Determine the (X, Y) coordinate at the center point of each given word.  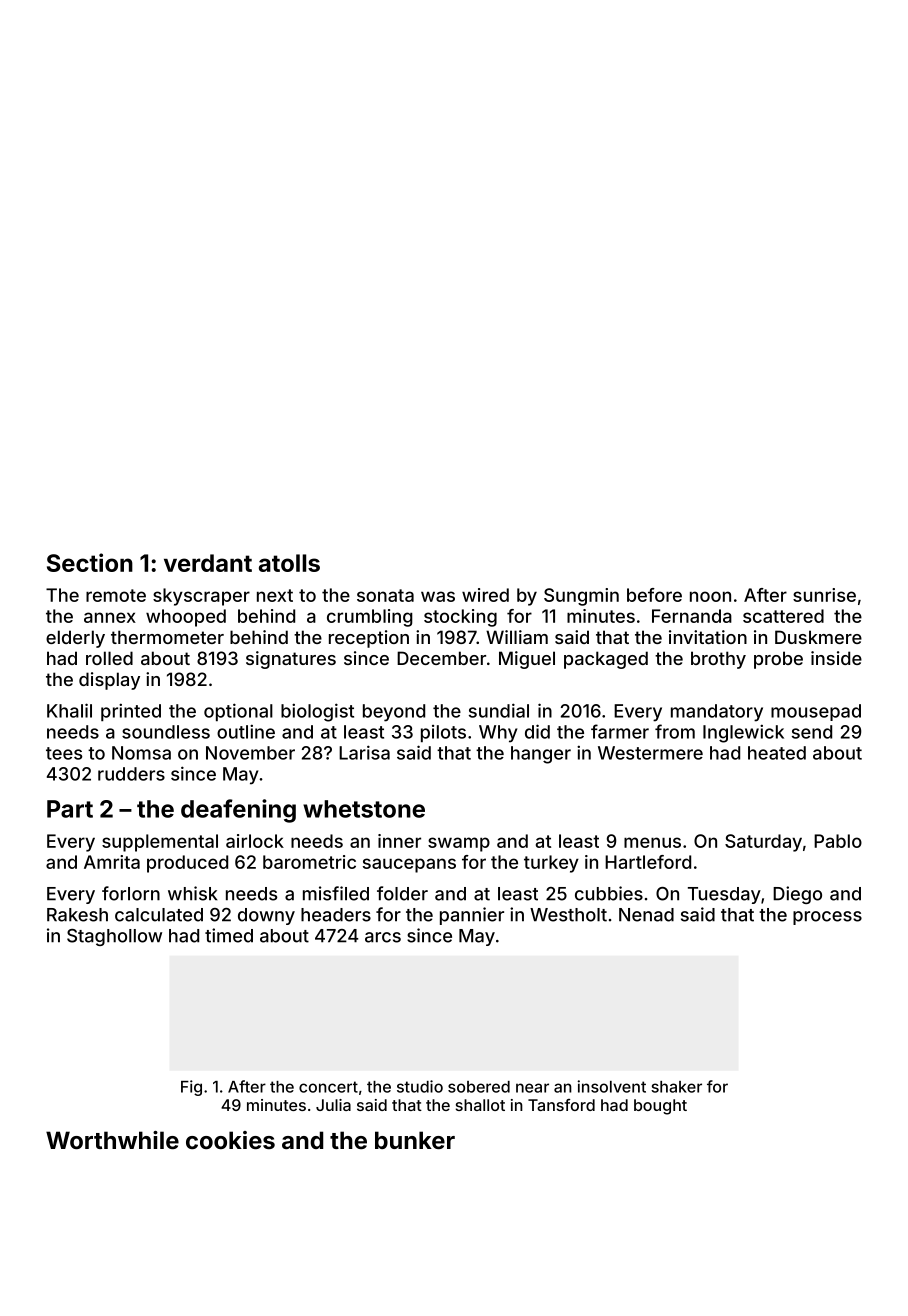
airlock (255, 841)
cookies (230, 1140)
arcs (383, 937)
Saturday (763, 843)
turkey (551, 864)
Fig (191, 1088)
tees (64, 753)
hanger (541, 755)
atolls (289, 563)
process (827, 918)
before (654, 595)
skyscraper (201, 597)
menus (652, 842)
